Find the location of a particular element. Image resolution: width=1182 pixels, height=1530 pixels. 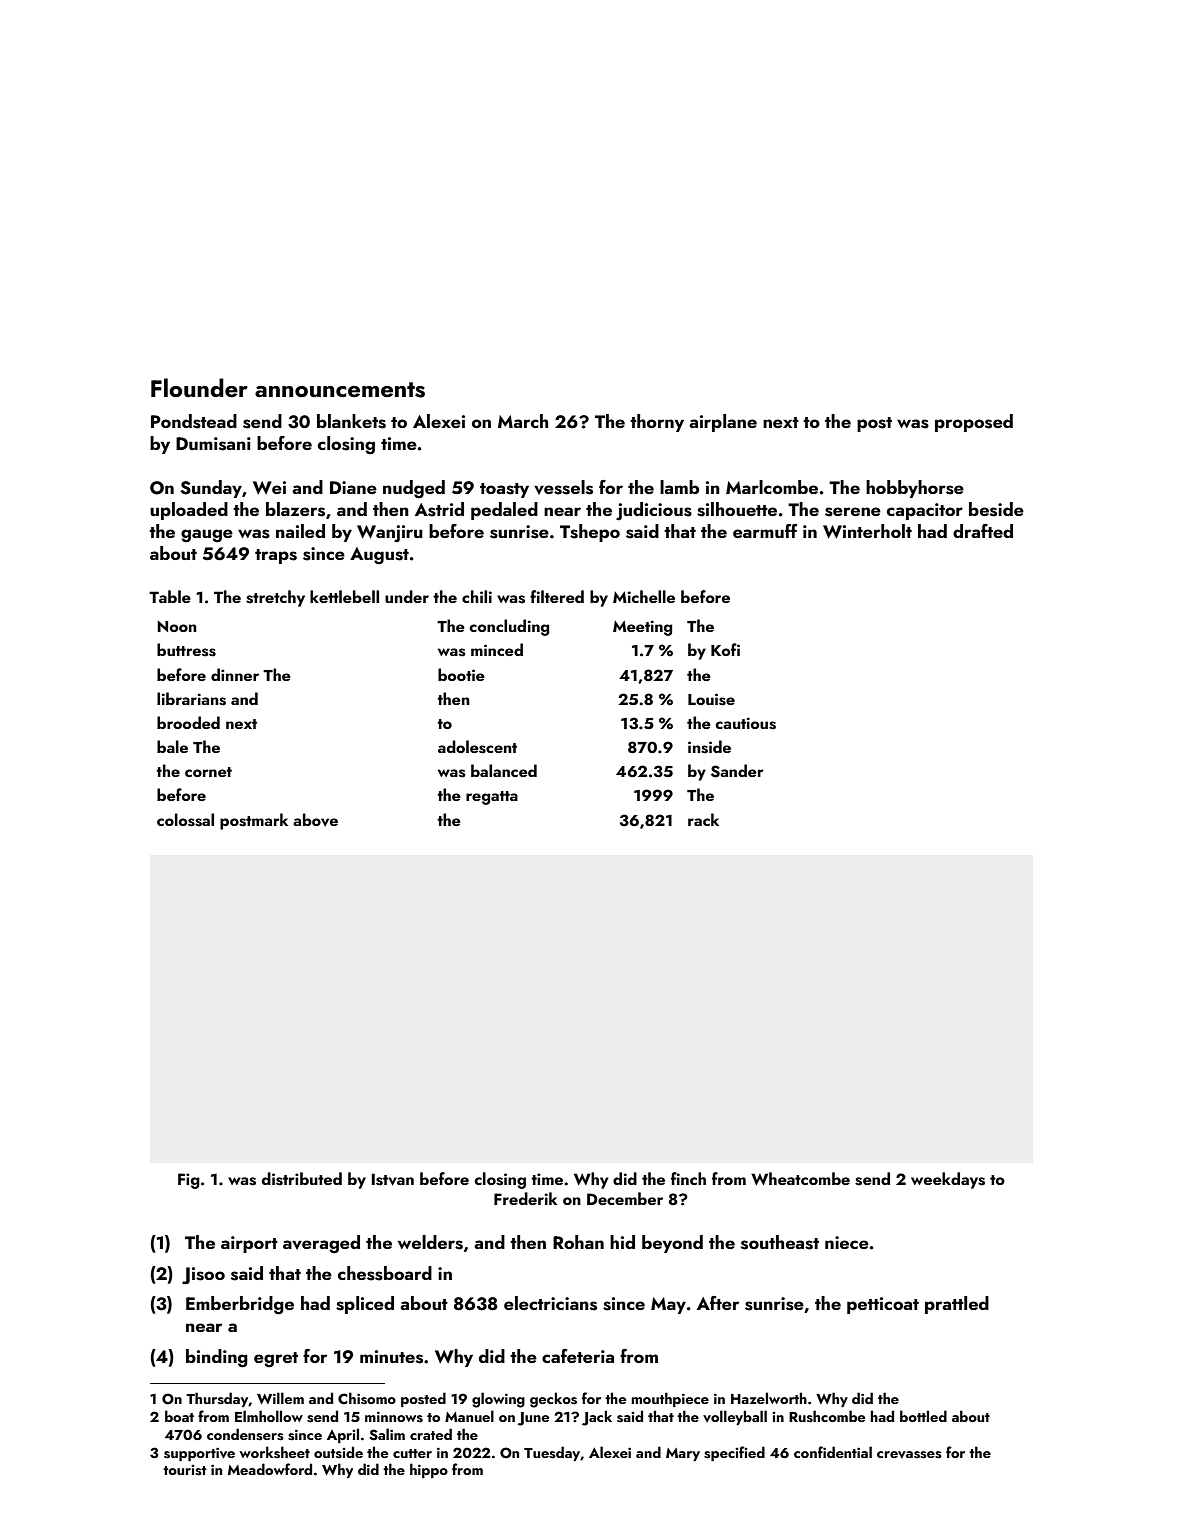

regatta is located at coordinates (492, 798).
